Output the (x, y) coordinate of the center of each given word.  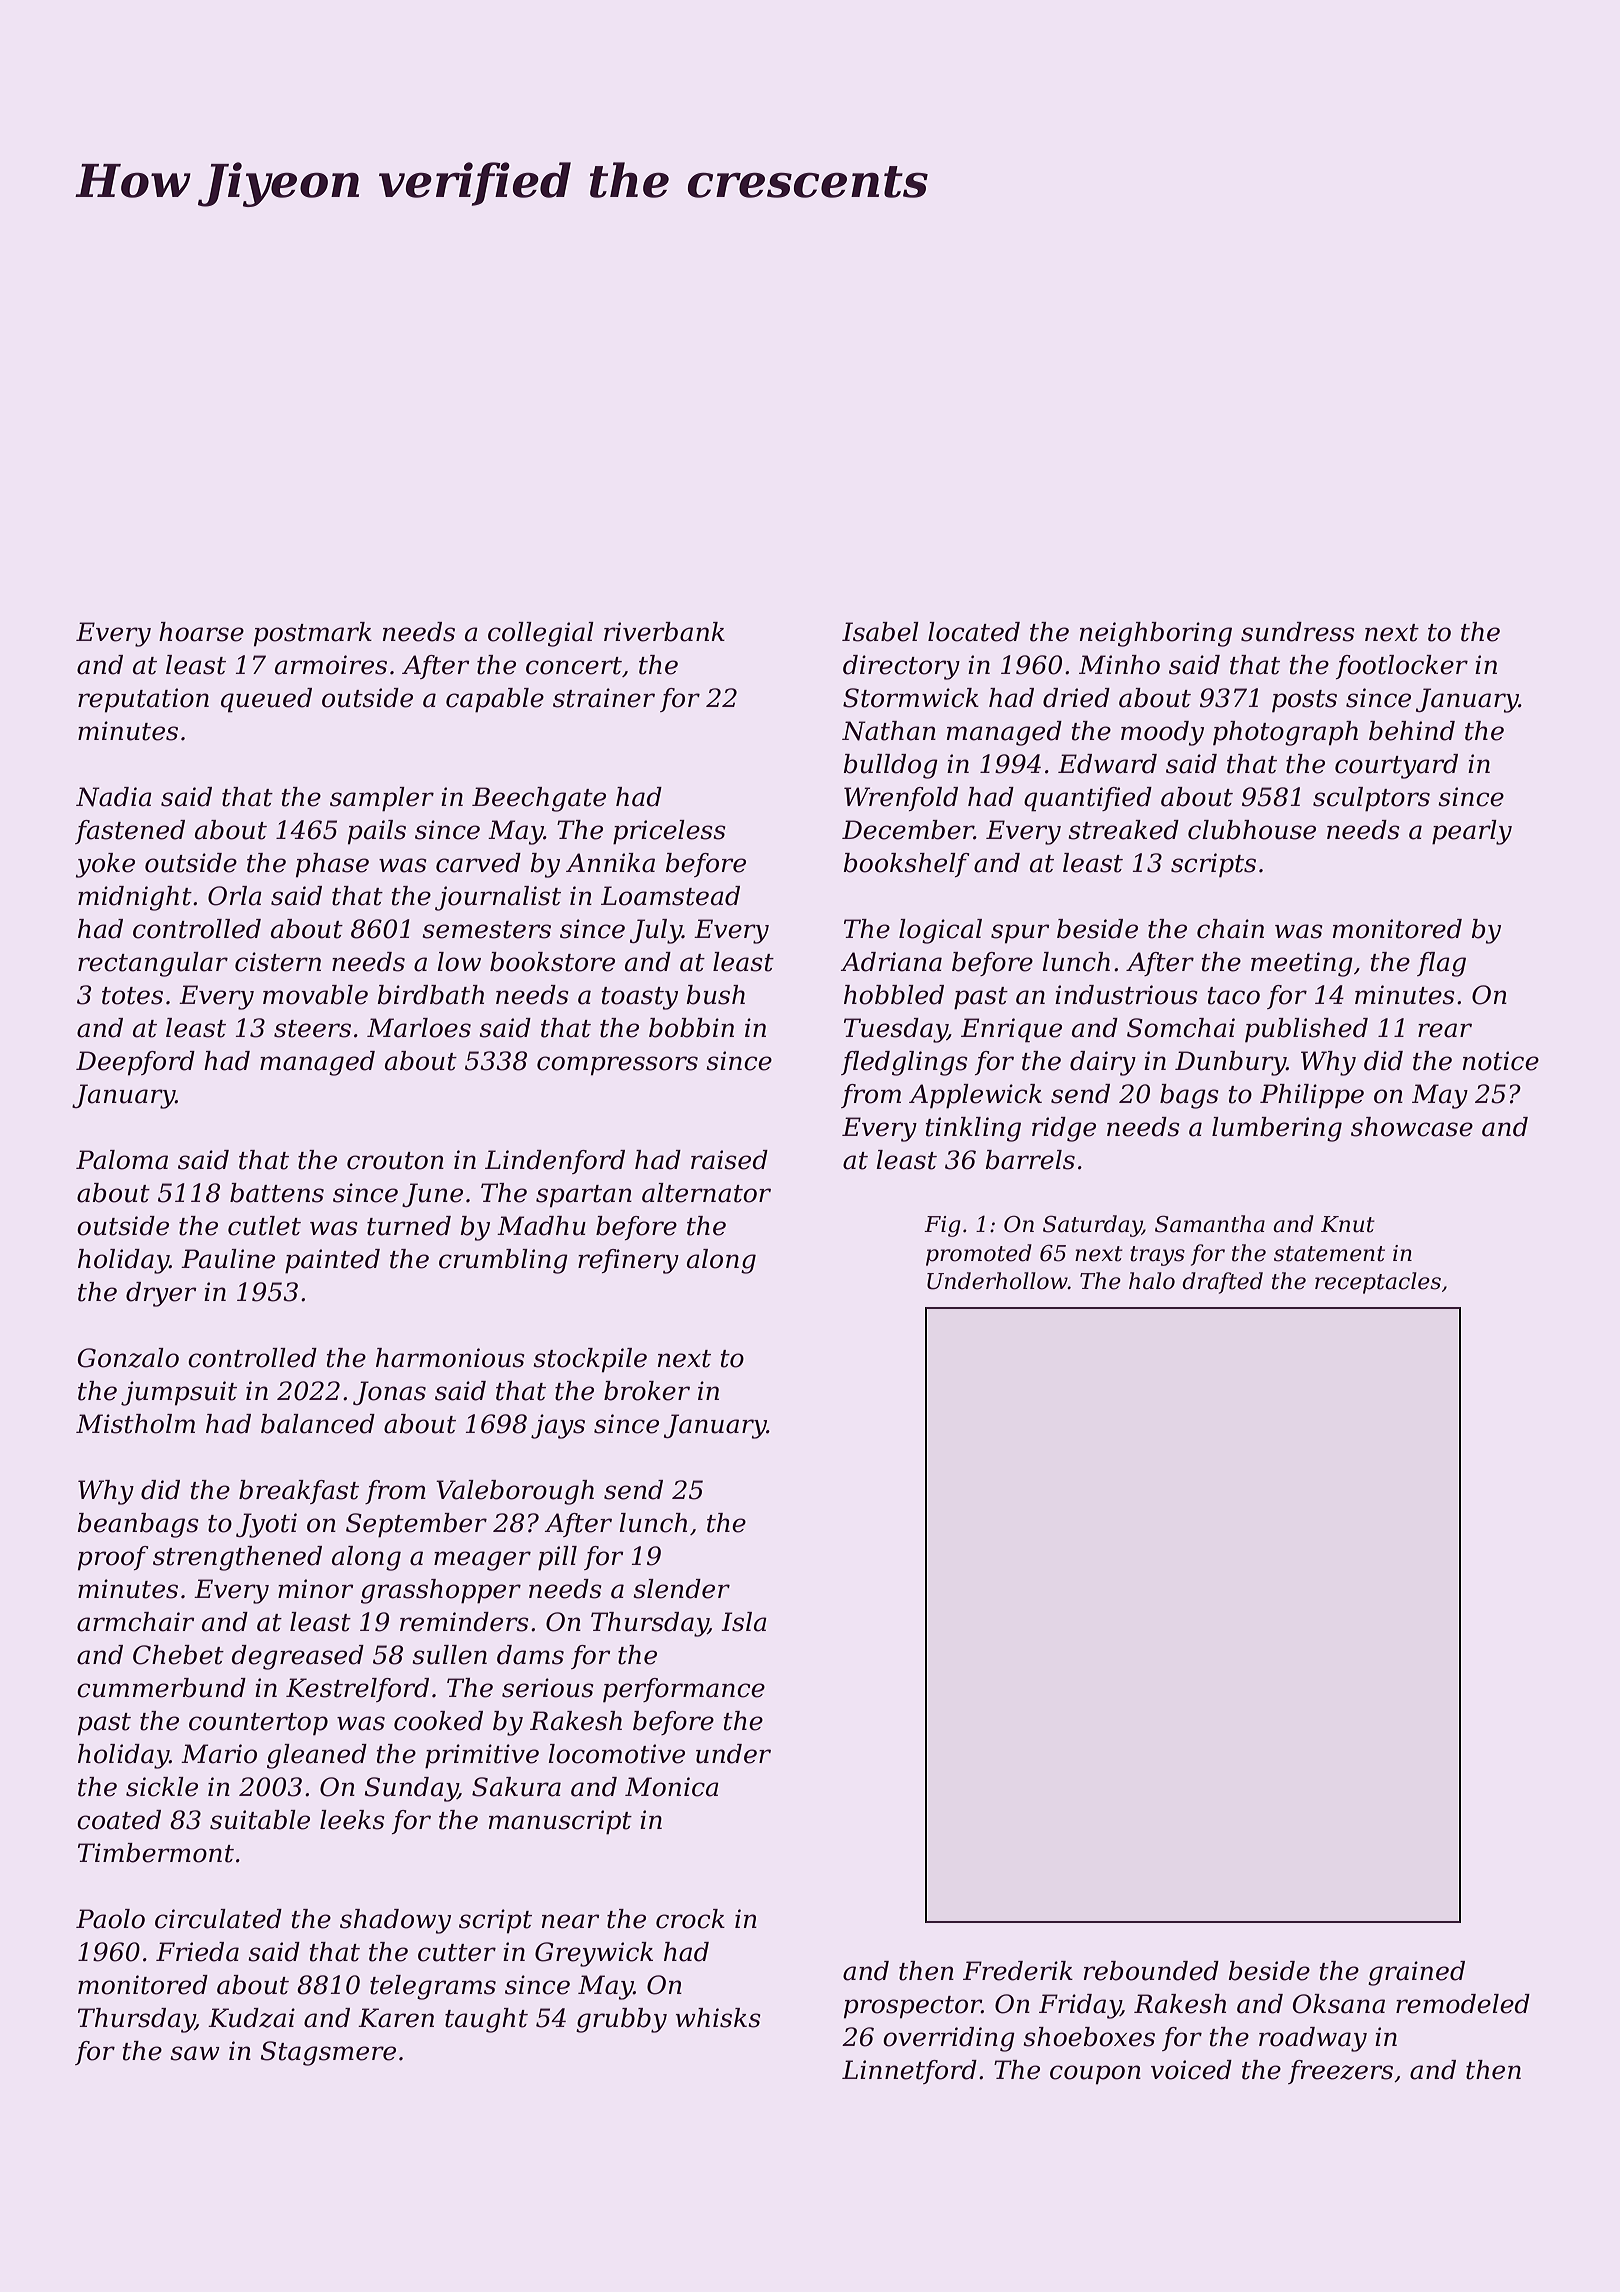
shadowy (395, 1921)
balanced (318, 1424)
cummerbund (161, 1688)
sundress (1298, 632)
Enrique (1011, 1030)
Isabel (880, 632)
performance (684, 1690)
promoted (979, 1255)
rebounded (1151, 1971)
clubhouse (1252, 830)
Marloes (419, 1028)
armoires (331, 665)
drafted (1222, 1283)
